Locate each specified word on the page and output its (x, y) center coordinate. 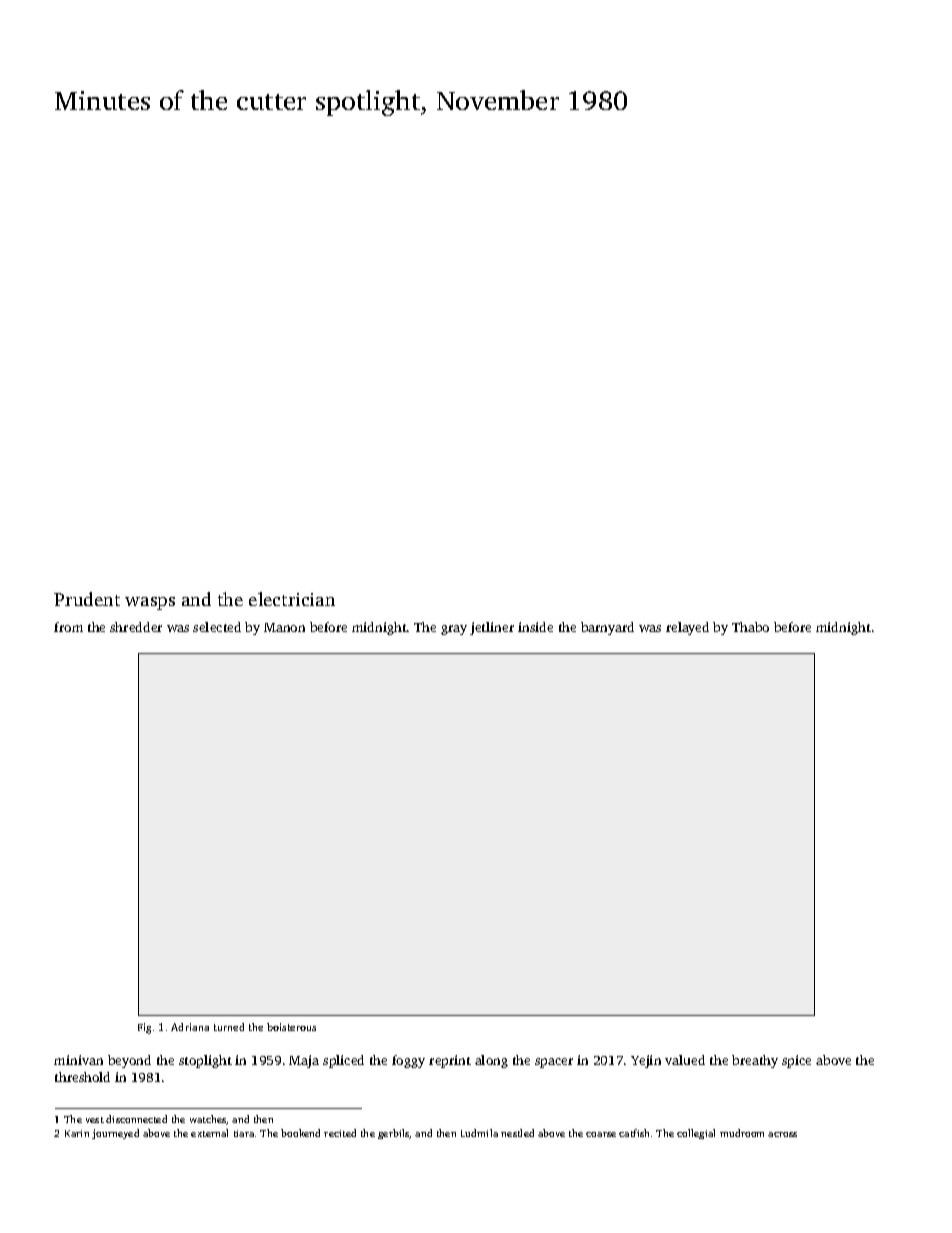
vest (95, 1120)
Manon (284, 627)
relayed (687, 628)
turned (229, 1027)
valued (685, 1060)
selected (217, 627)
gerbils (394, 1134)
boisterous (291, 1027)
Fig (144, 1028)
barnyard (607, 628)
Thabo (750, 627)
